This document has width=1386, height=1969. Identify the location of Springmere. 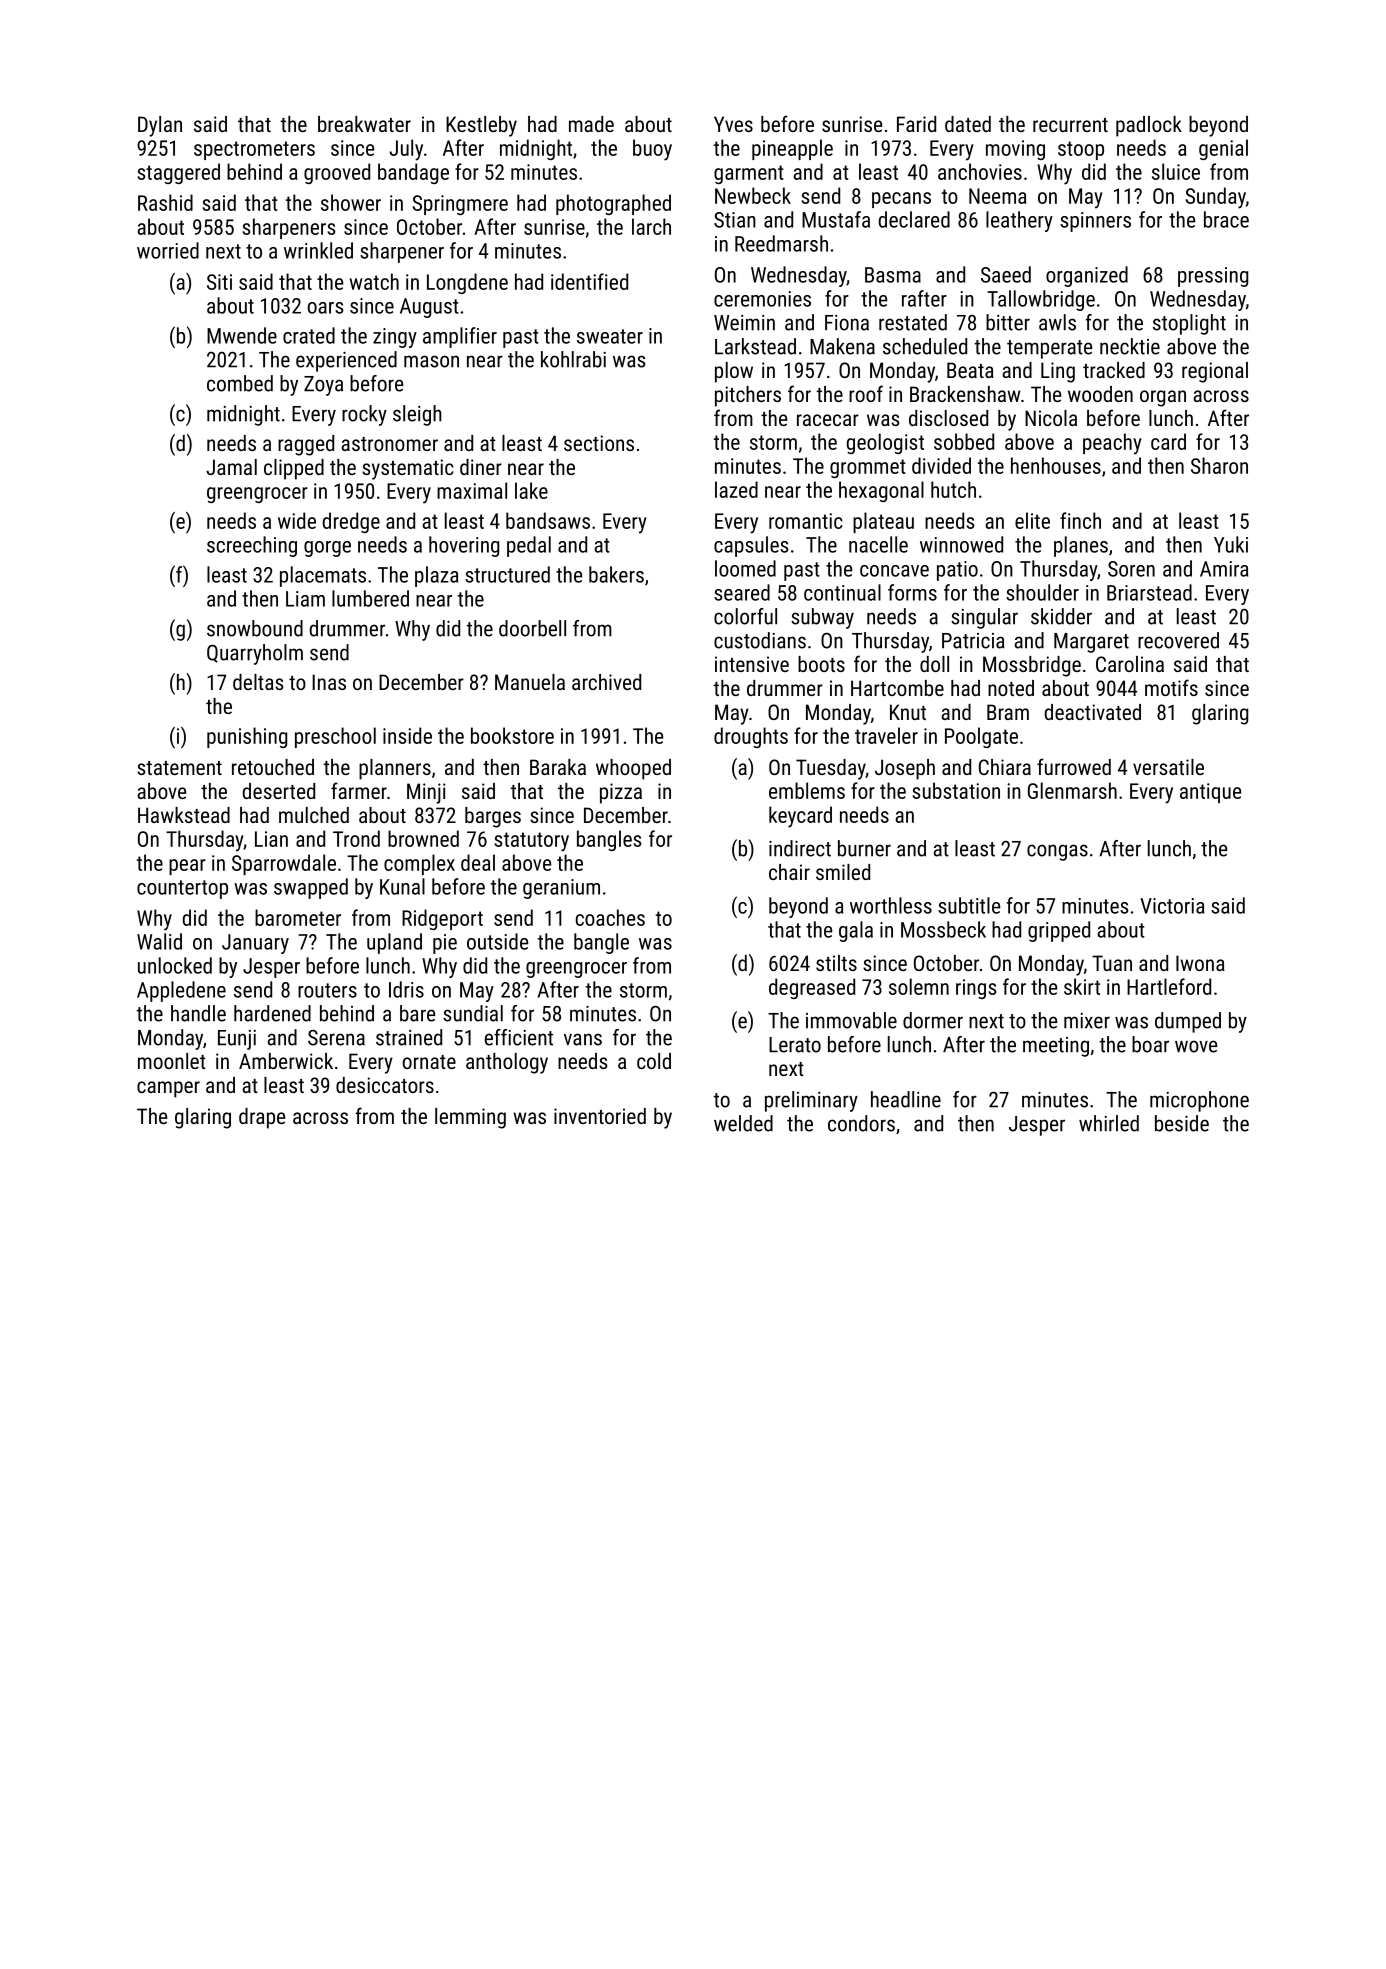
(460, 205).
